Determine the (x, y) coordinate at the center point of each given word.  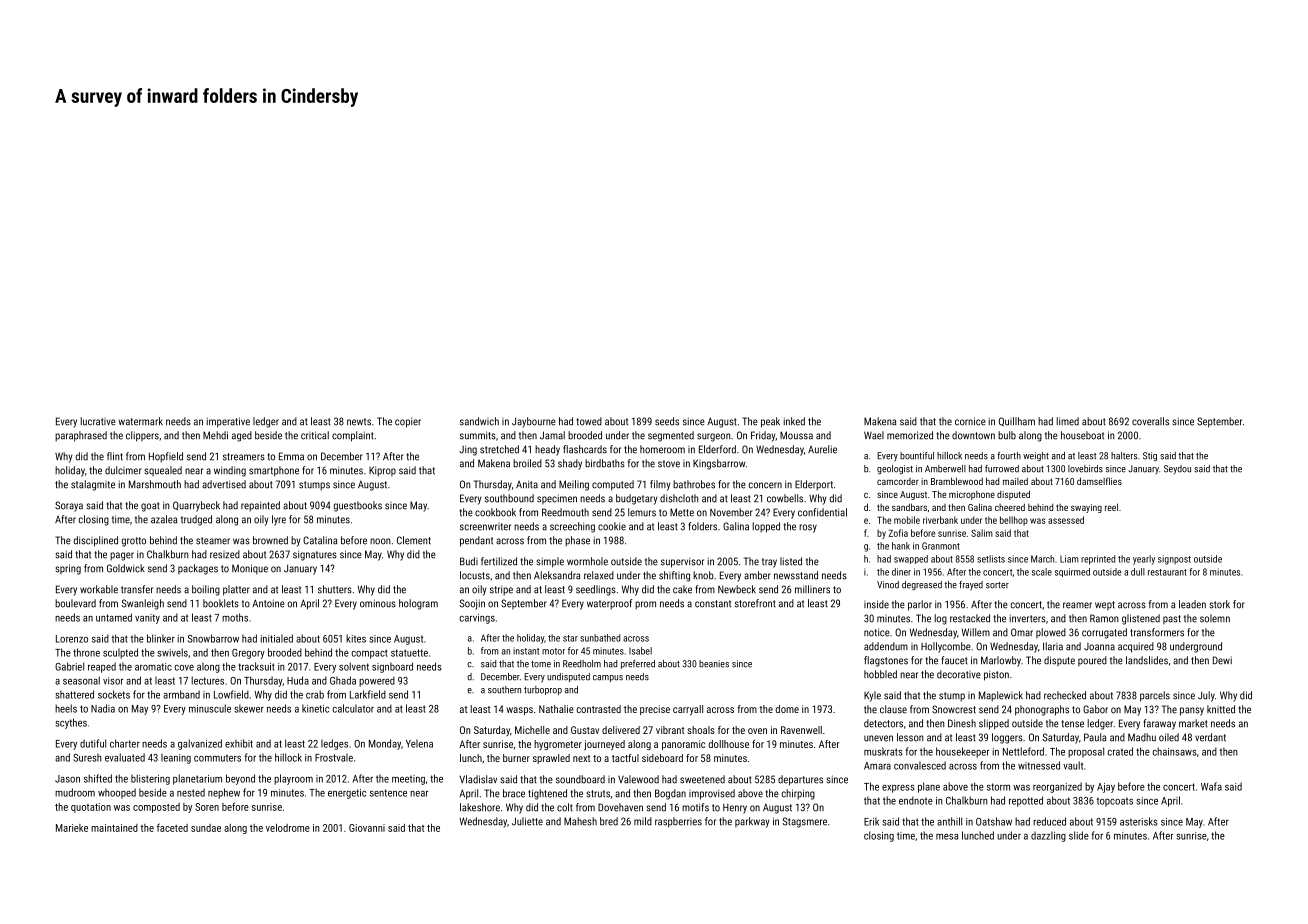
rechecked (1065, 695)
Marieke (72, 828)
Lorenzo (72, 639)
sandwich (479, 421)
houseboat (1082, 435)
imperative (228, 422)
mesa (947, 837)
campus (608, 678)
